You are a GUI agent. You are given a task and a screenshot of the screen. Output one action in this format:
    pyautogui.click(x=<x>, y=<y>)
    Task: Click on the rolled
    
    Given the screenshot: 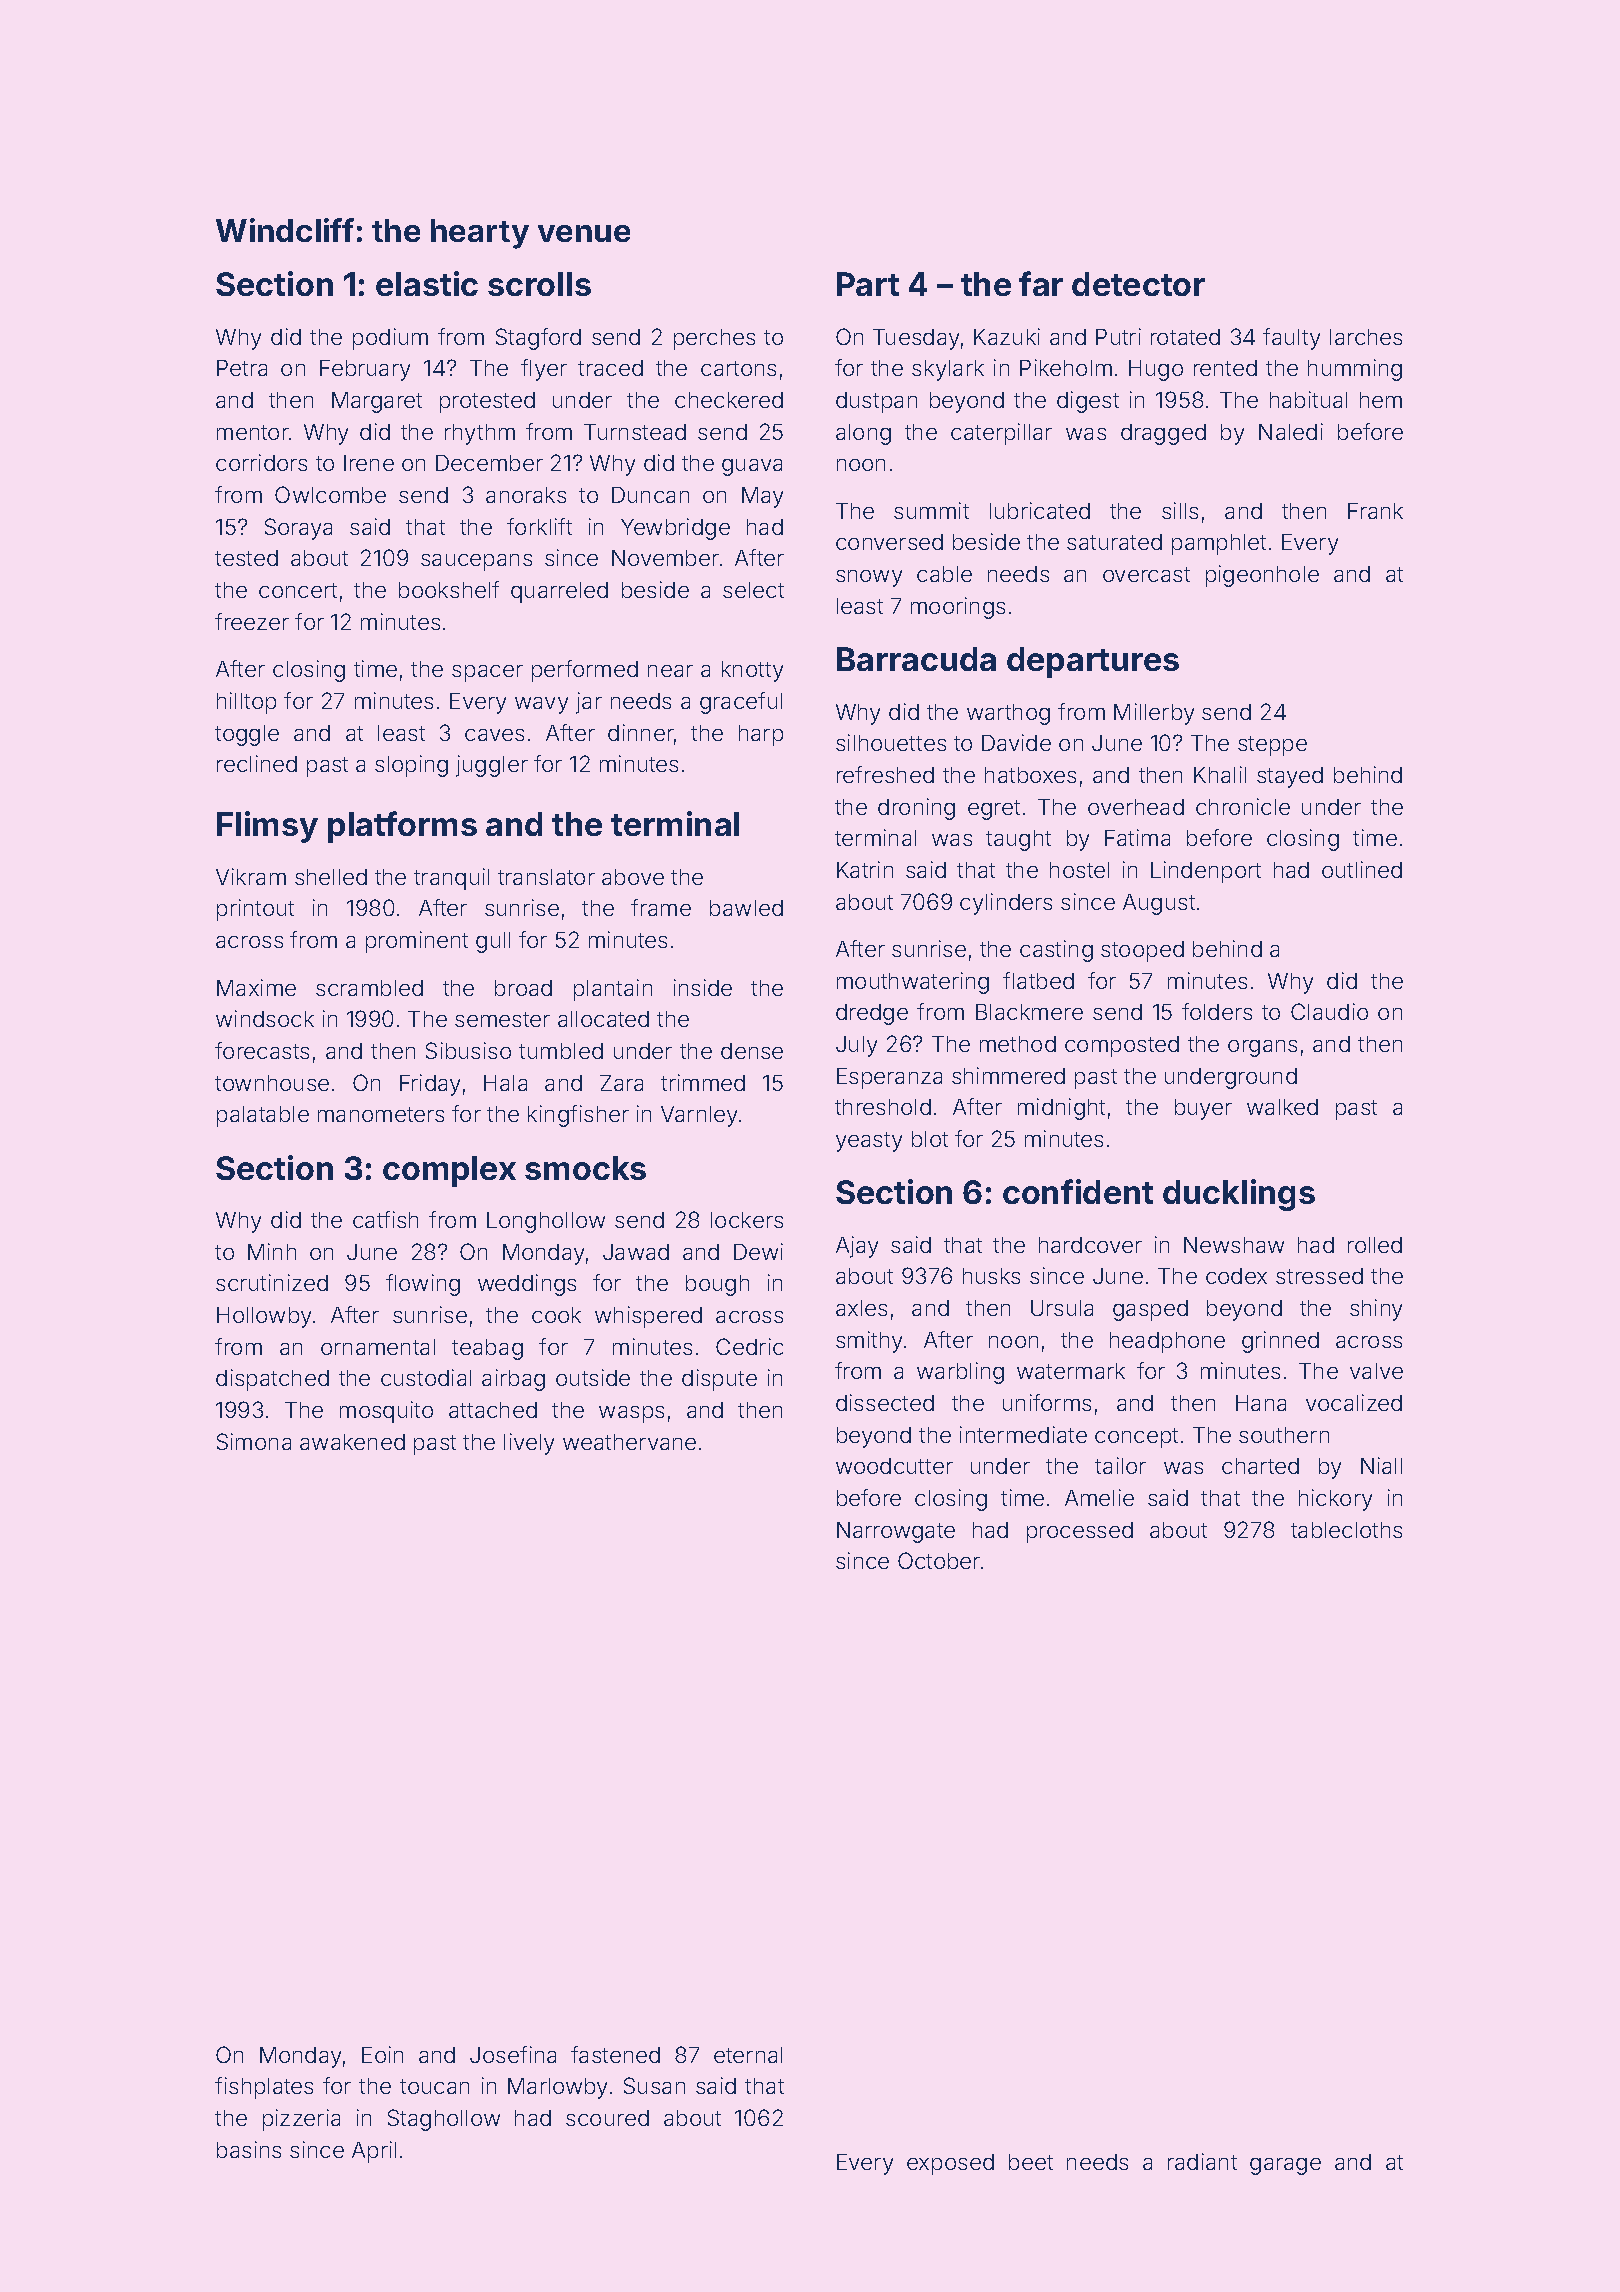 What is the action you would take?
    pyautogui.click(x=1375, y=1245)
